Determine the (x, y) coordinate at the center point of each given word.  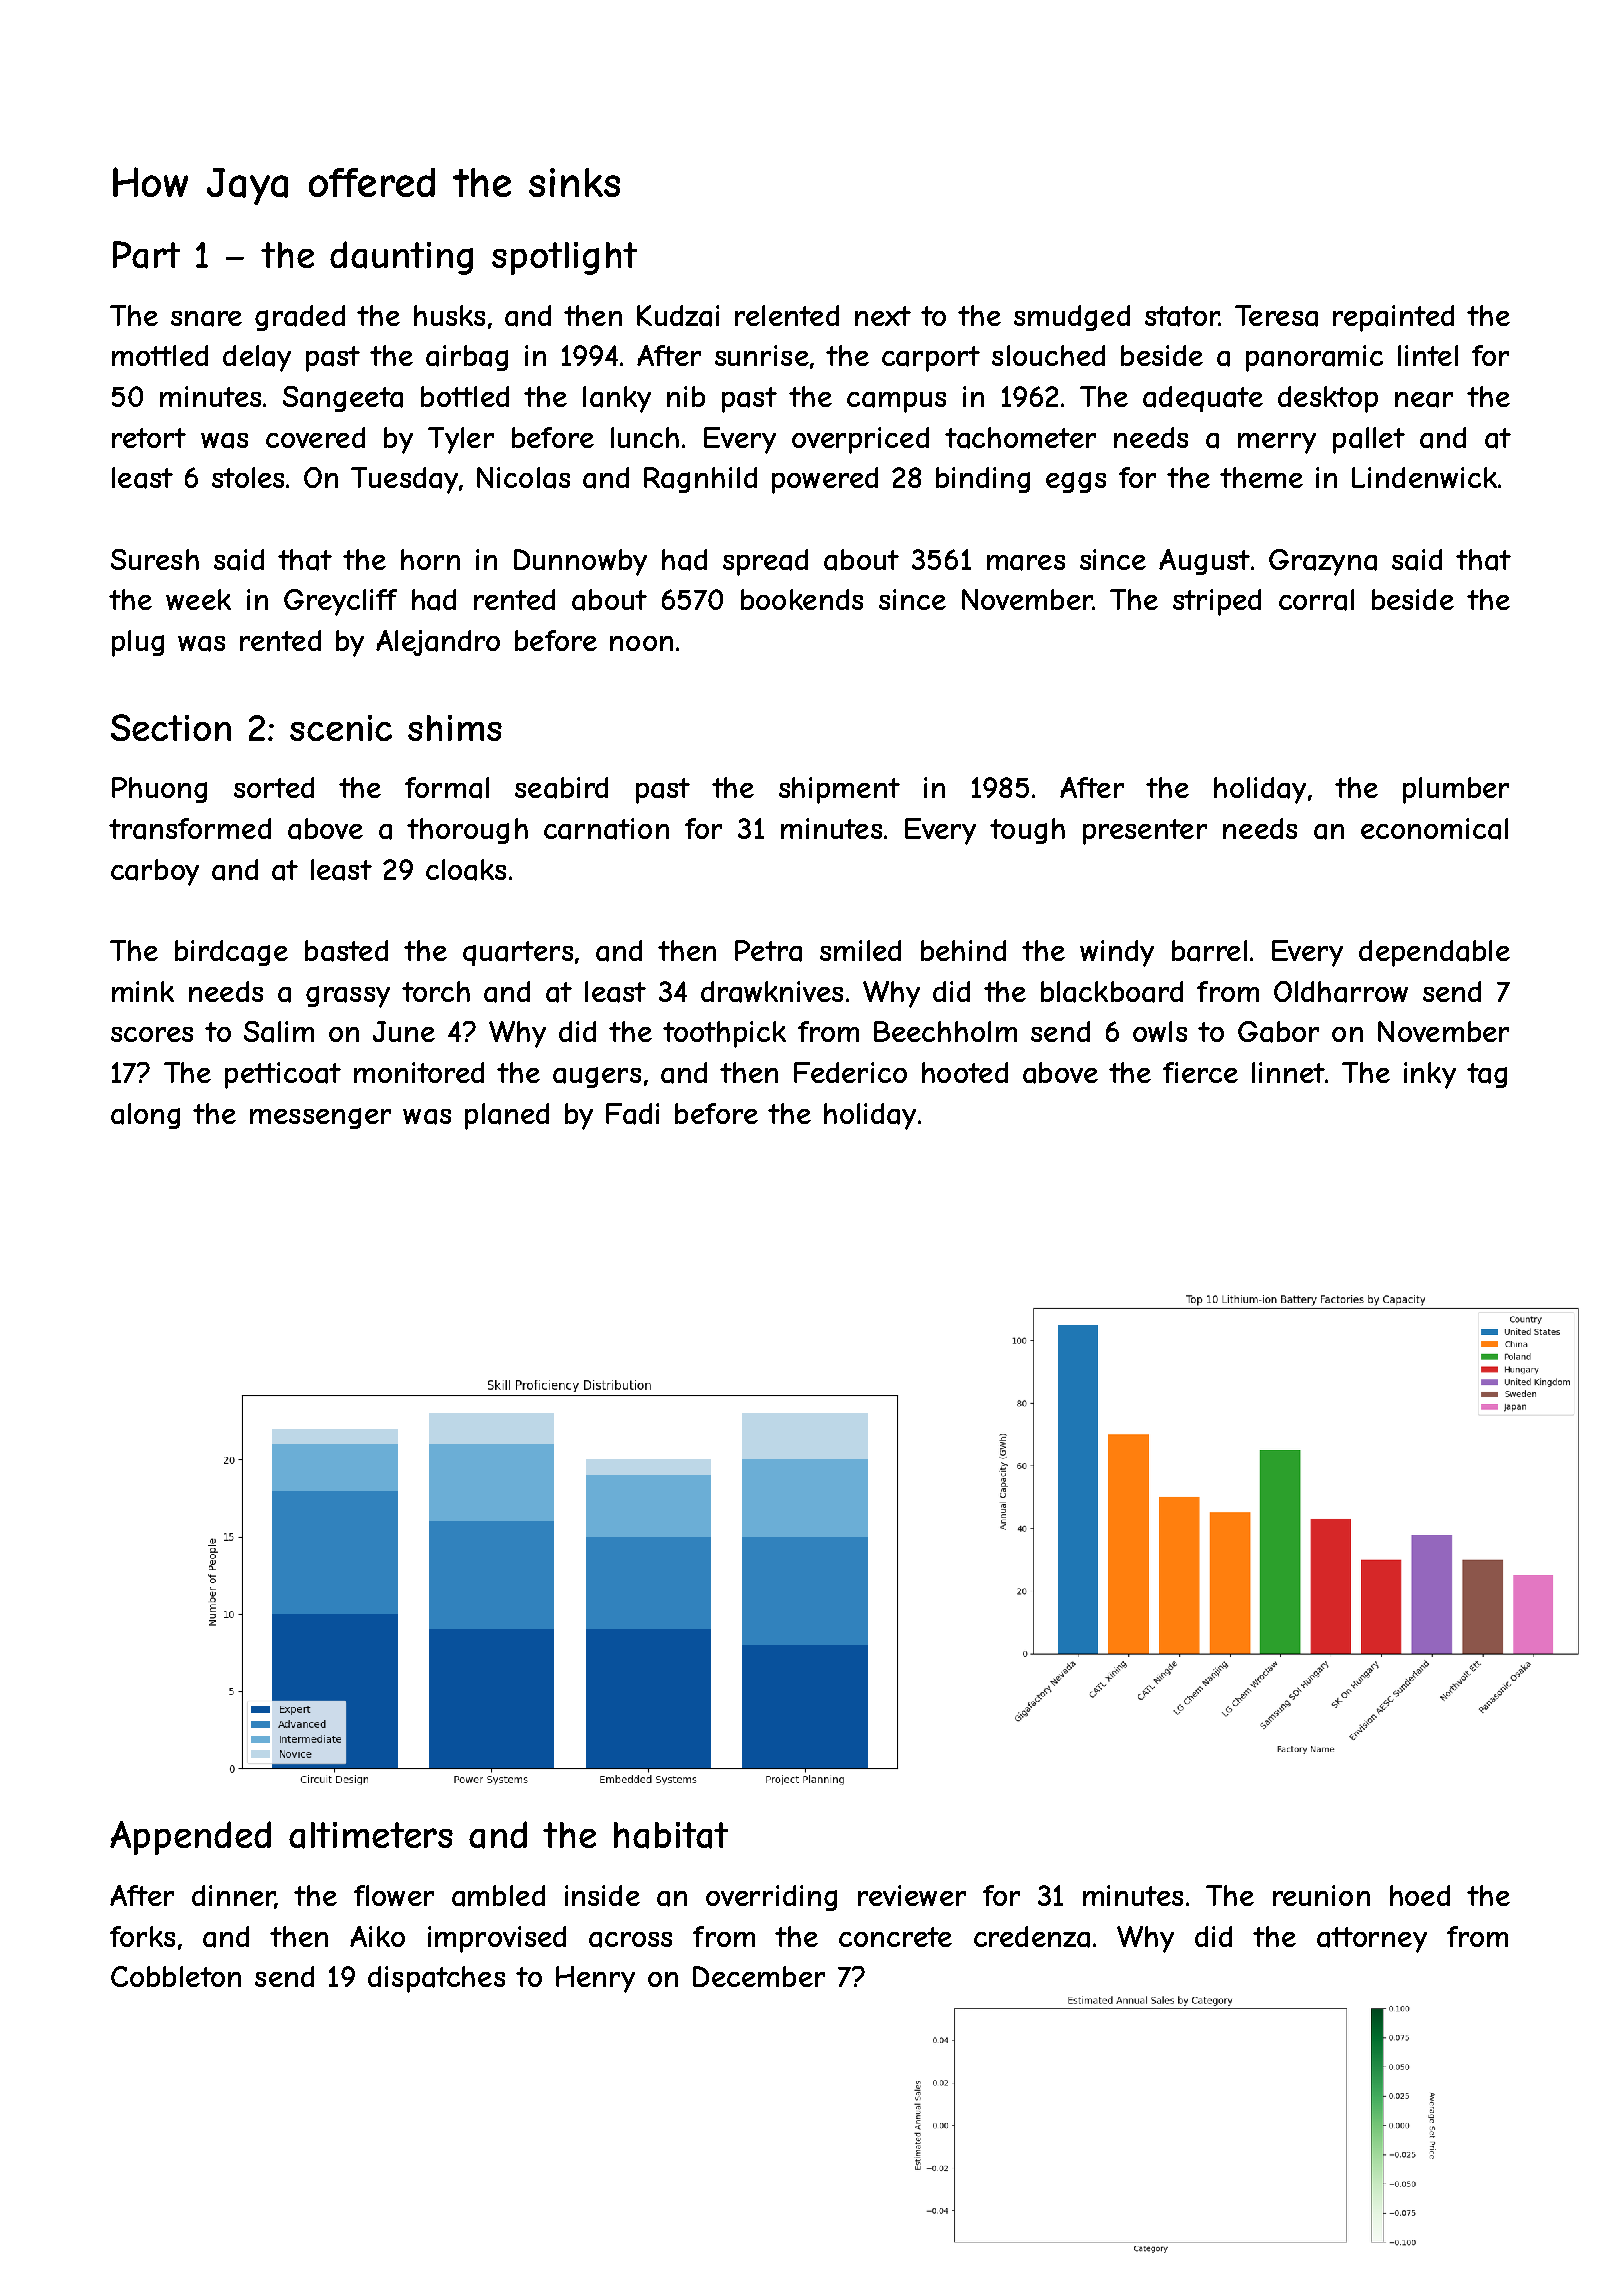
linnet (1288, 1072)
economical (1434, 829)
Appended (190, 1838)
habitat (671, 1835)
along (145, 1116)
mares (1026, 563)
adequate (1203, 399)
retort (149, 438)
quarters (518, 953)
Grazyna (1323, 562)
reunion (1321, 1895)
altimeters (371, 1835)
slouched (1048, 355)
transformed (190, 829)
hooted (965, 1072)
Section (171, 727)
